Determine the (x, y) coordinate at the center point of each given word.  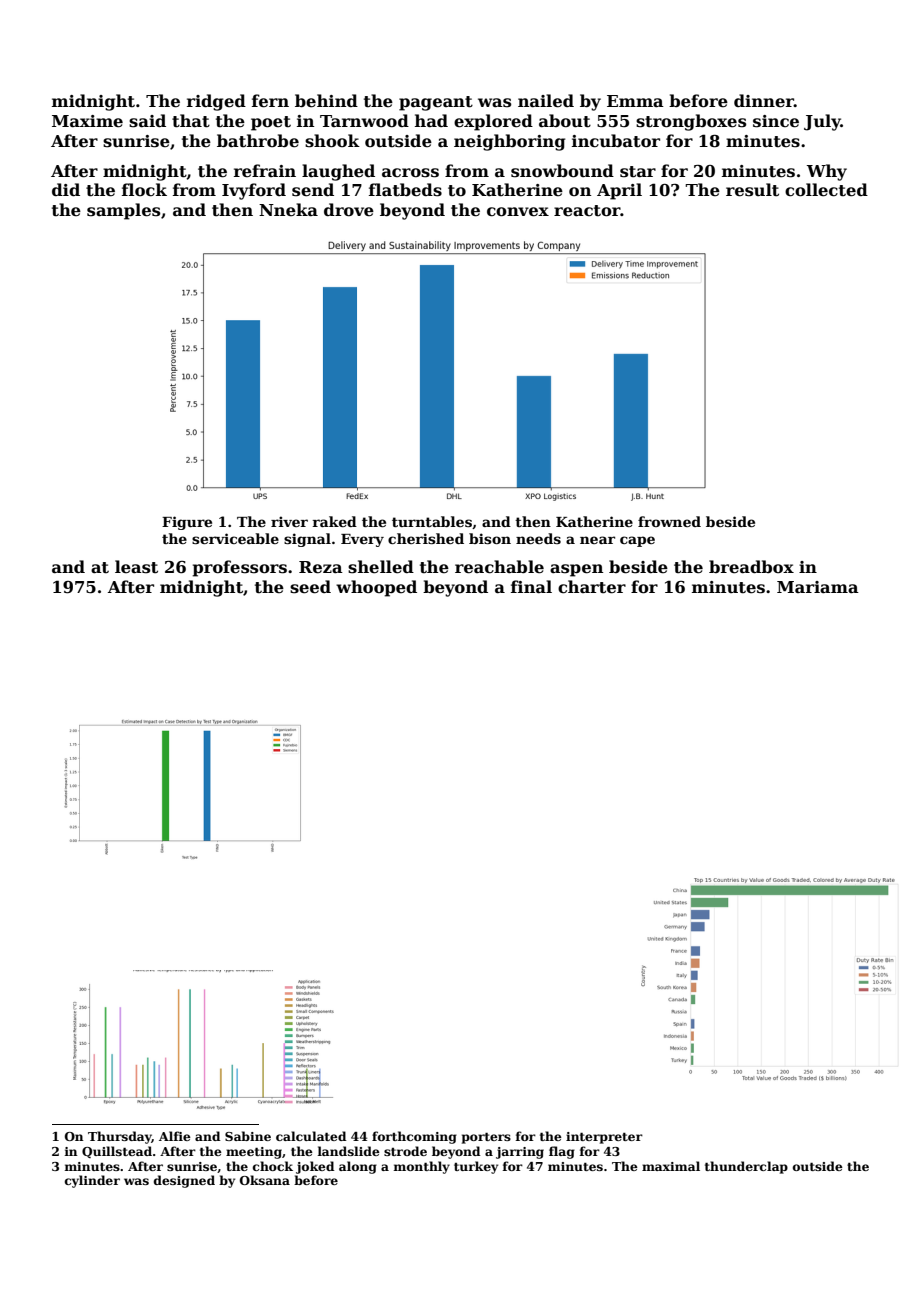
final (531, 586)
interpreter (604, 1138)
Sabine (248, 1136)
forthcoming (414, 1137)
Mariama (818, 587)
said (147, 121)
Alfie (175, 1136)
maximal (671, 1166)
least (136, 567)
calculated (311, 1136)
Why (827, 172)
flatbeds (405, 190)
